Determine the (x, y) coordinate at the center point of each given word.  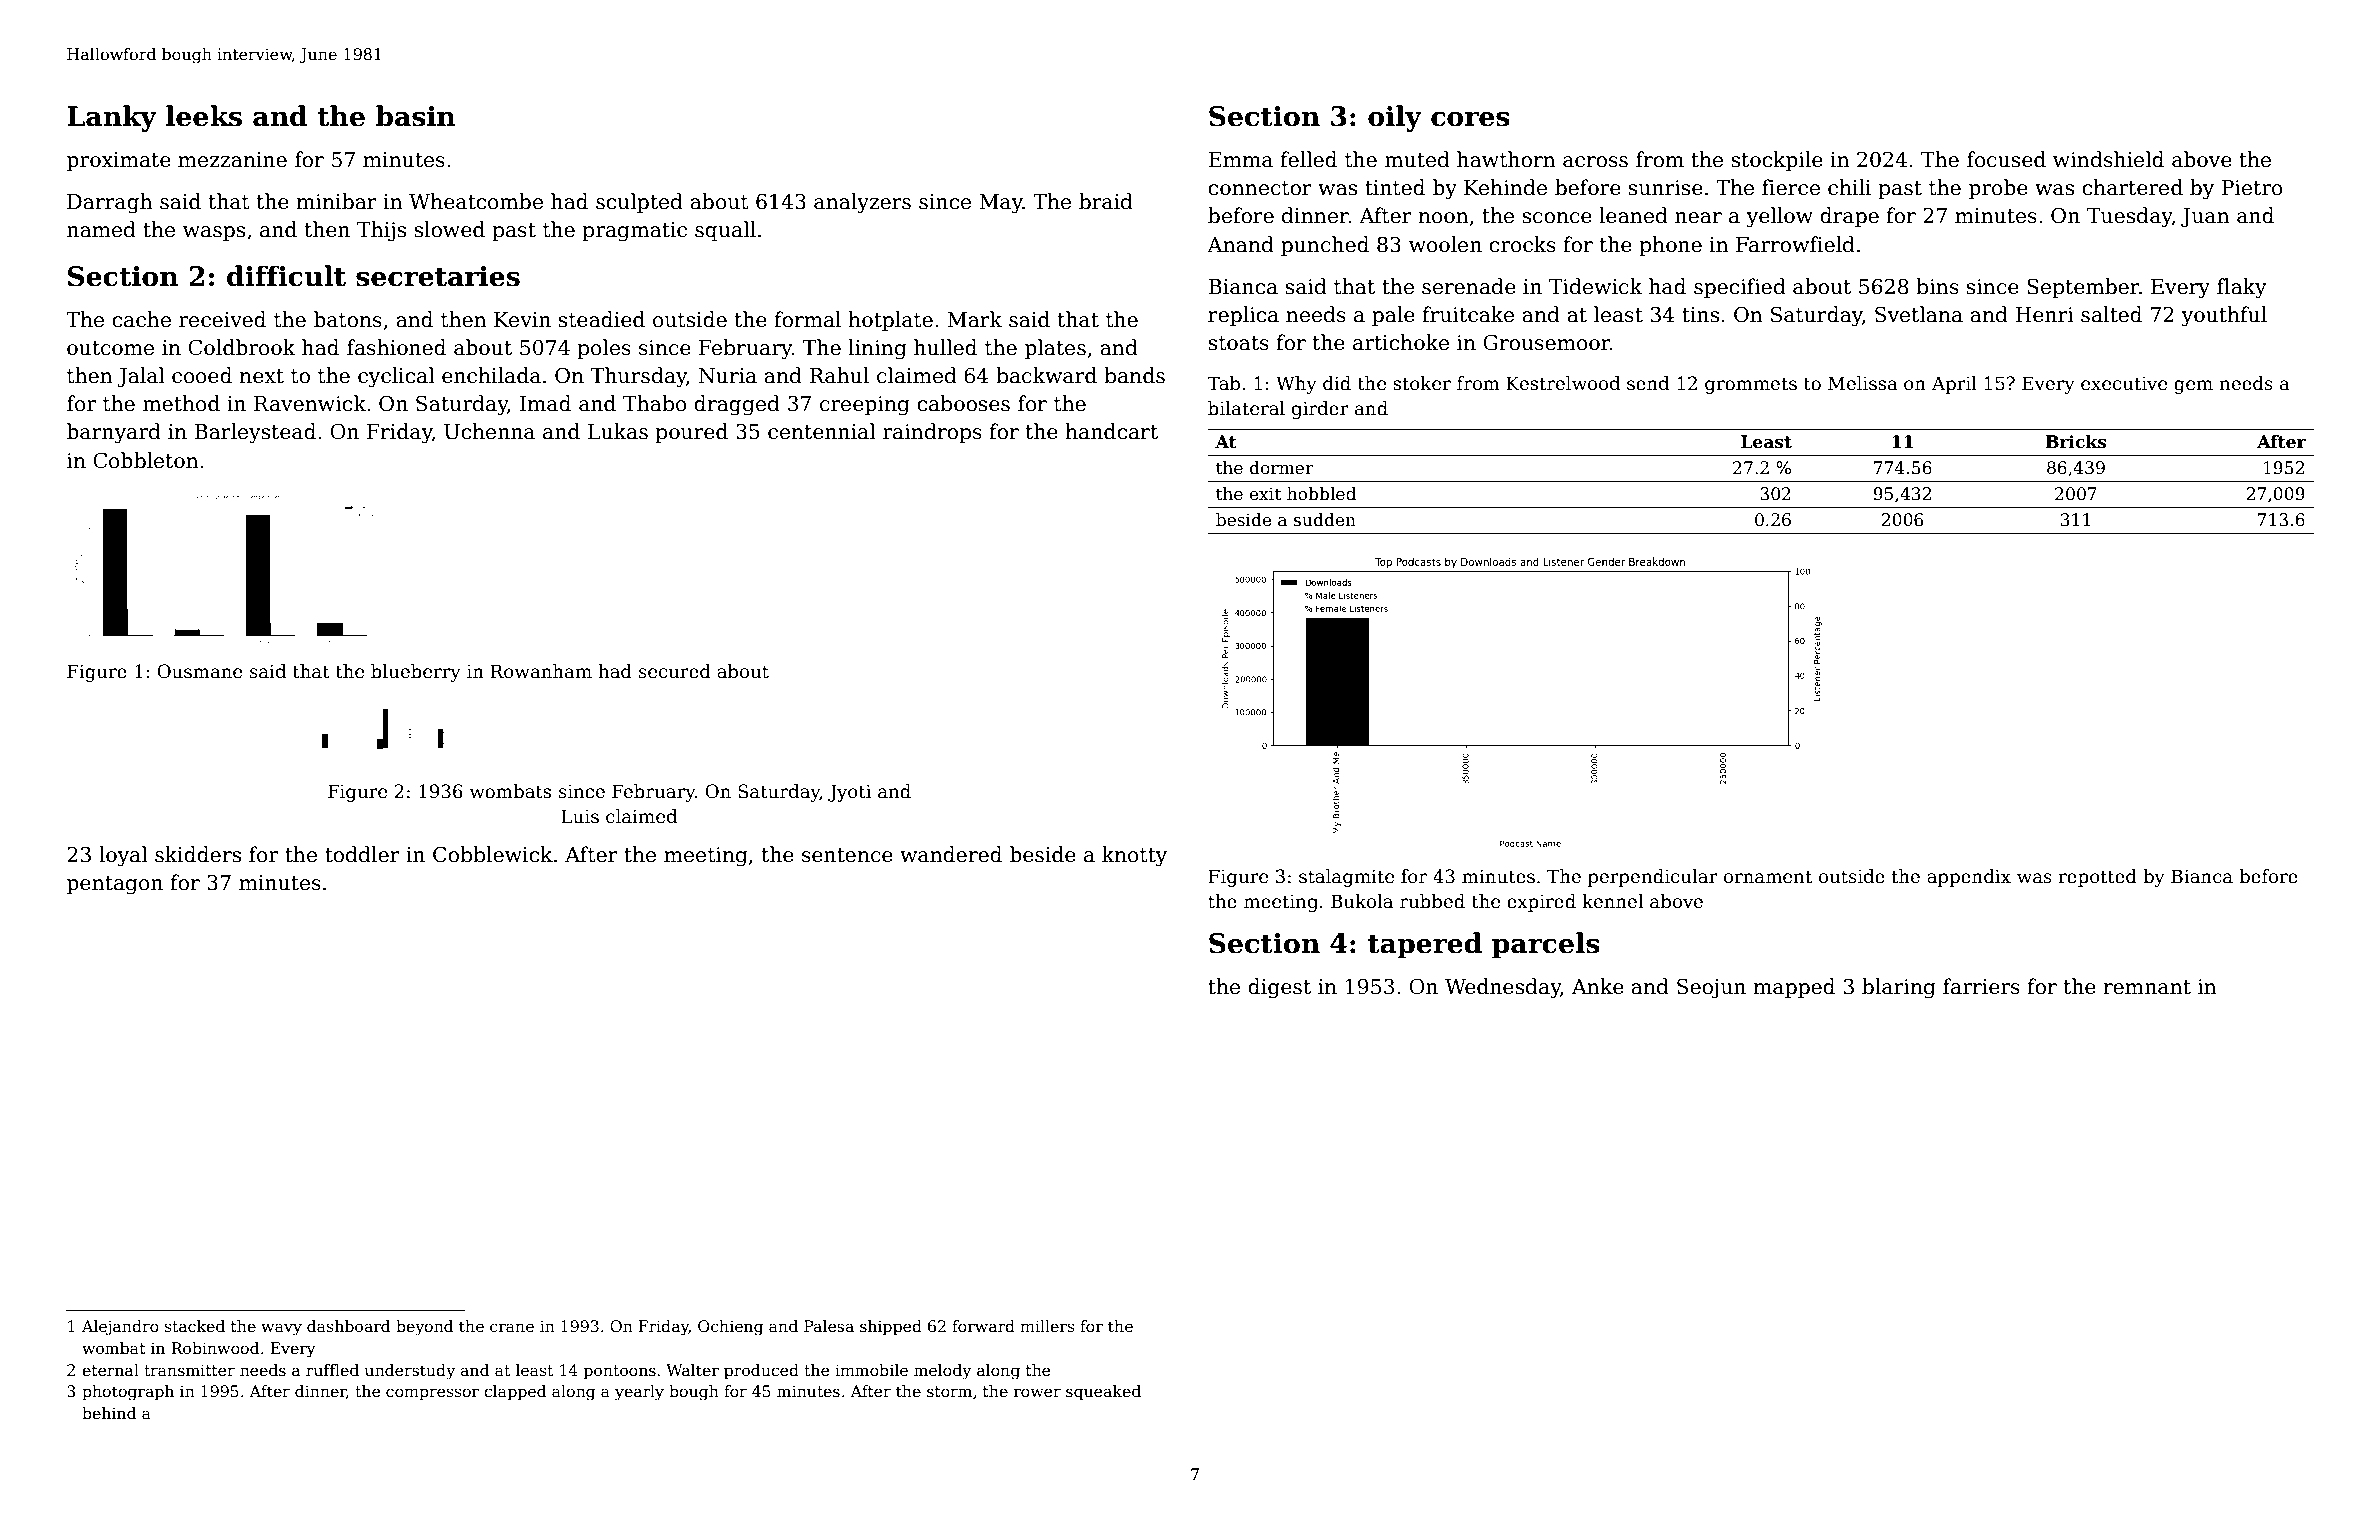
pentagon (115, 885)
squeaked (1103, 1392)
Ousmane (199, 671)
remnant (2147, 987)
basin (416, 116)
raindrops (932, 433)
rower (1037, 1393)
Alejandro (120, 1328)
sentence (847, 855)
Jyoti (849, 793)
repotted (2097, 878)
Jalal (141, 377)
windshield (2108, 159)
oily (1395, 118)
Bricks (2076, 442)
